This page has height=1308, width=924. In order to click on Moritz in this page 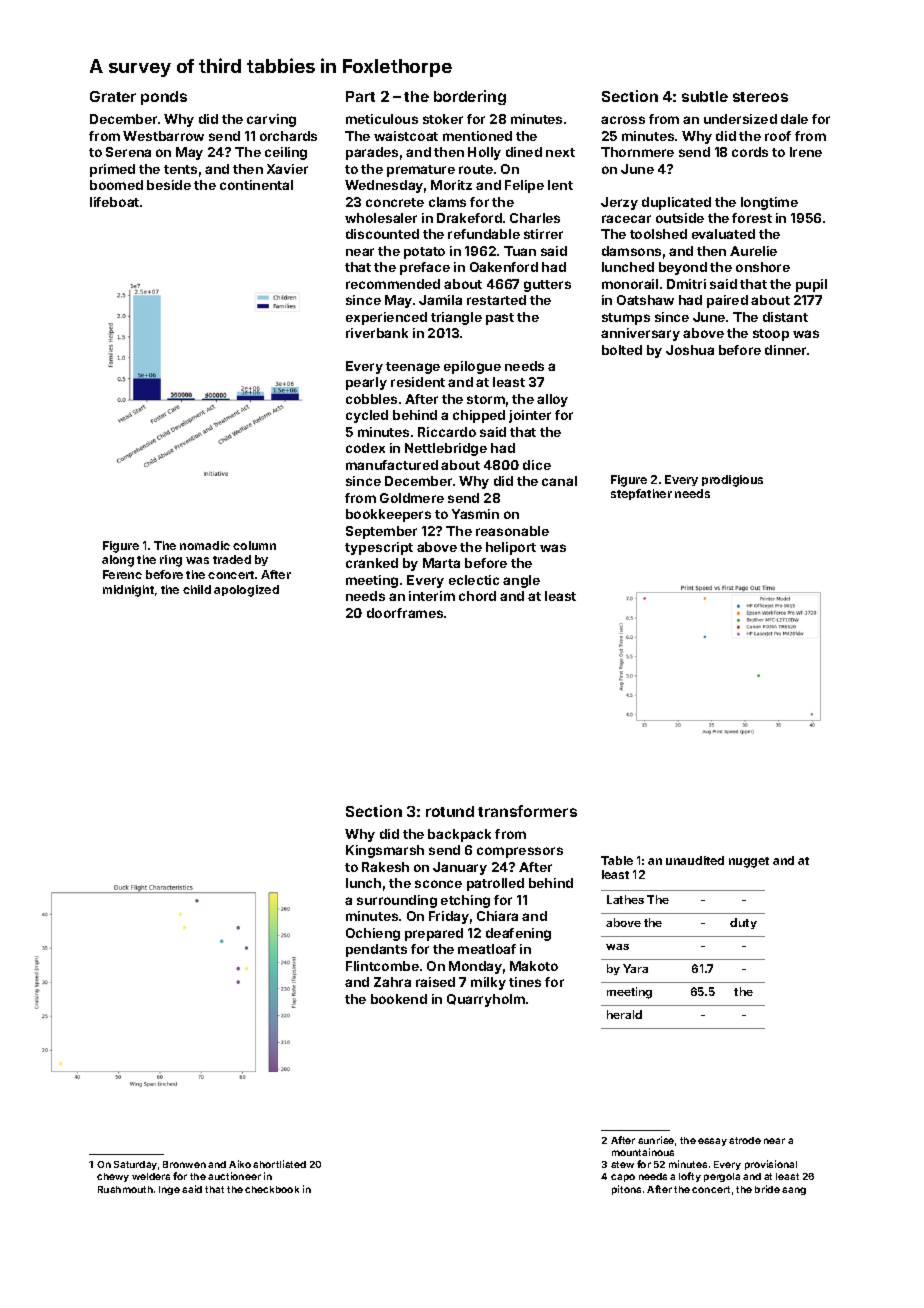, I will do `click(451, 185)`.
